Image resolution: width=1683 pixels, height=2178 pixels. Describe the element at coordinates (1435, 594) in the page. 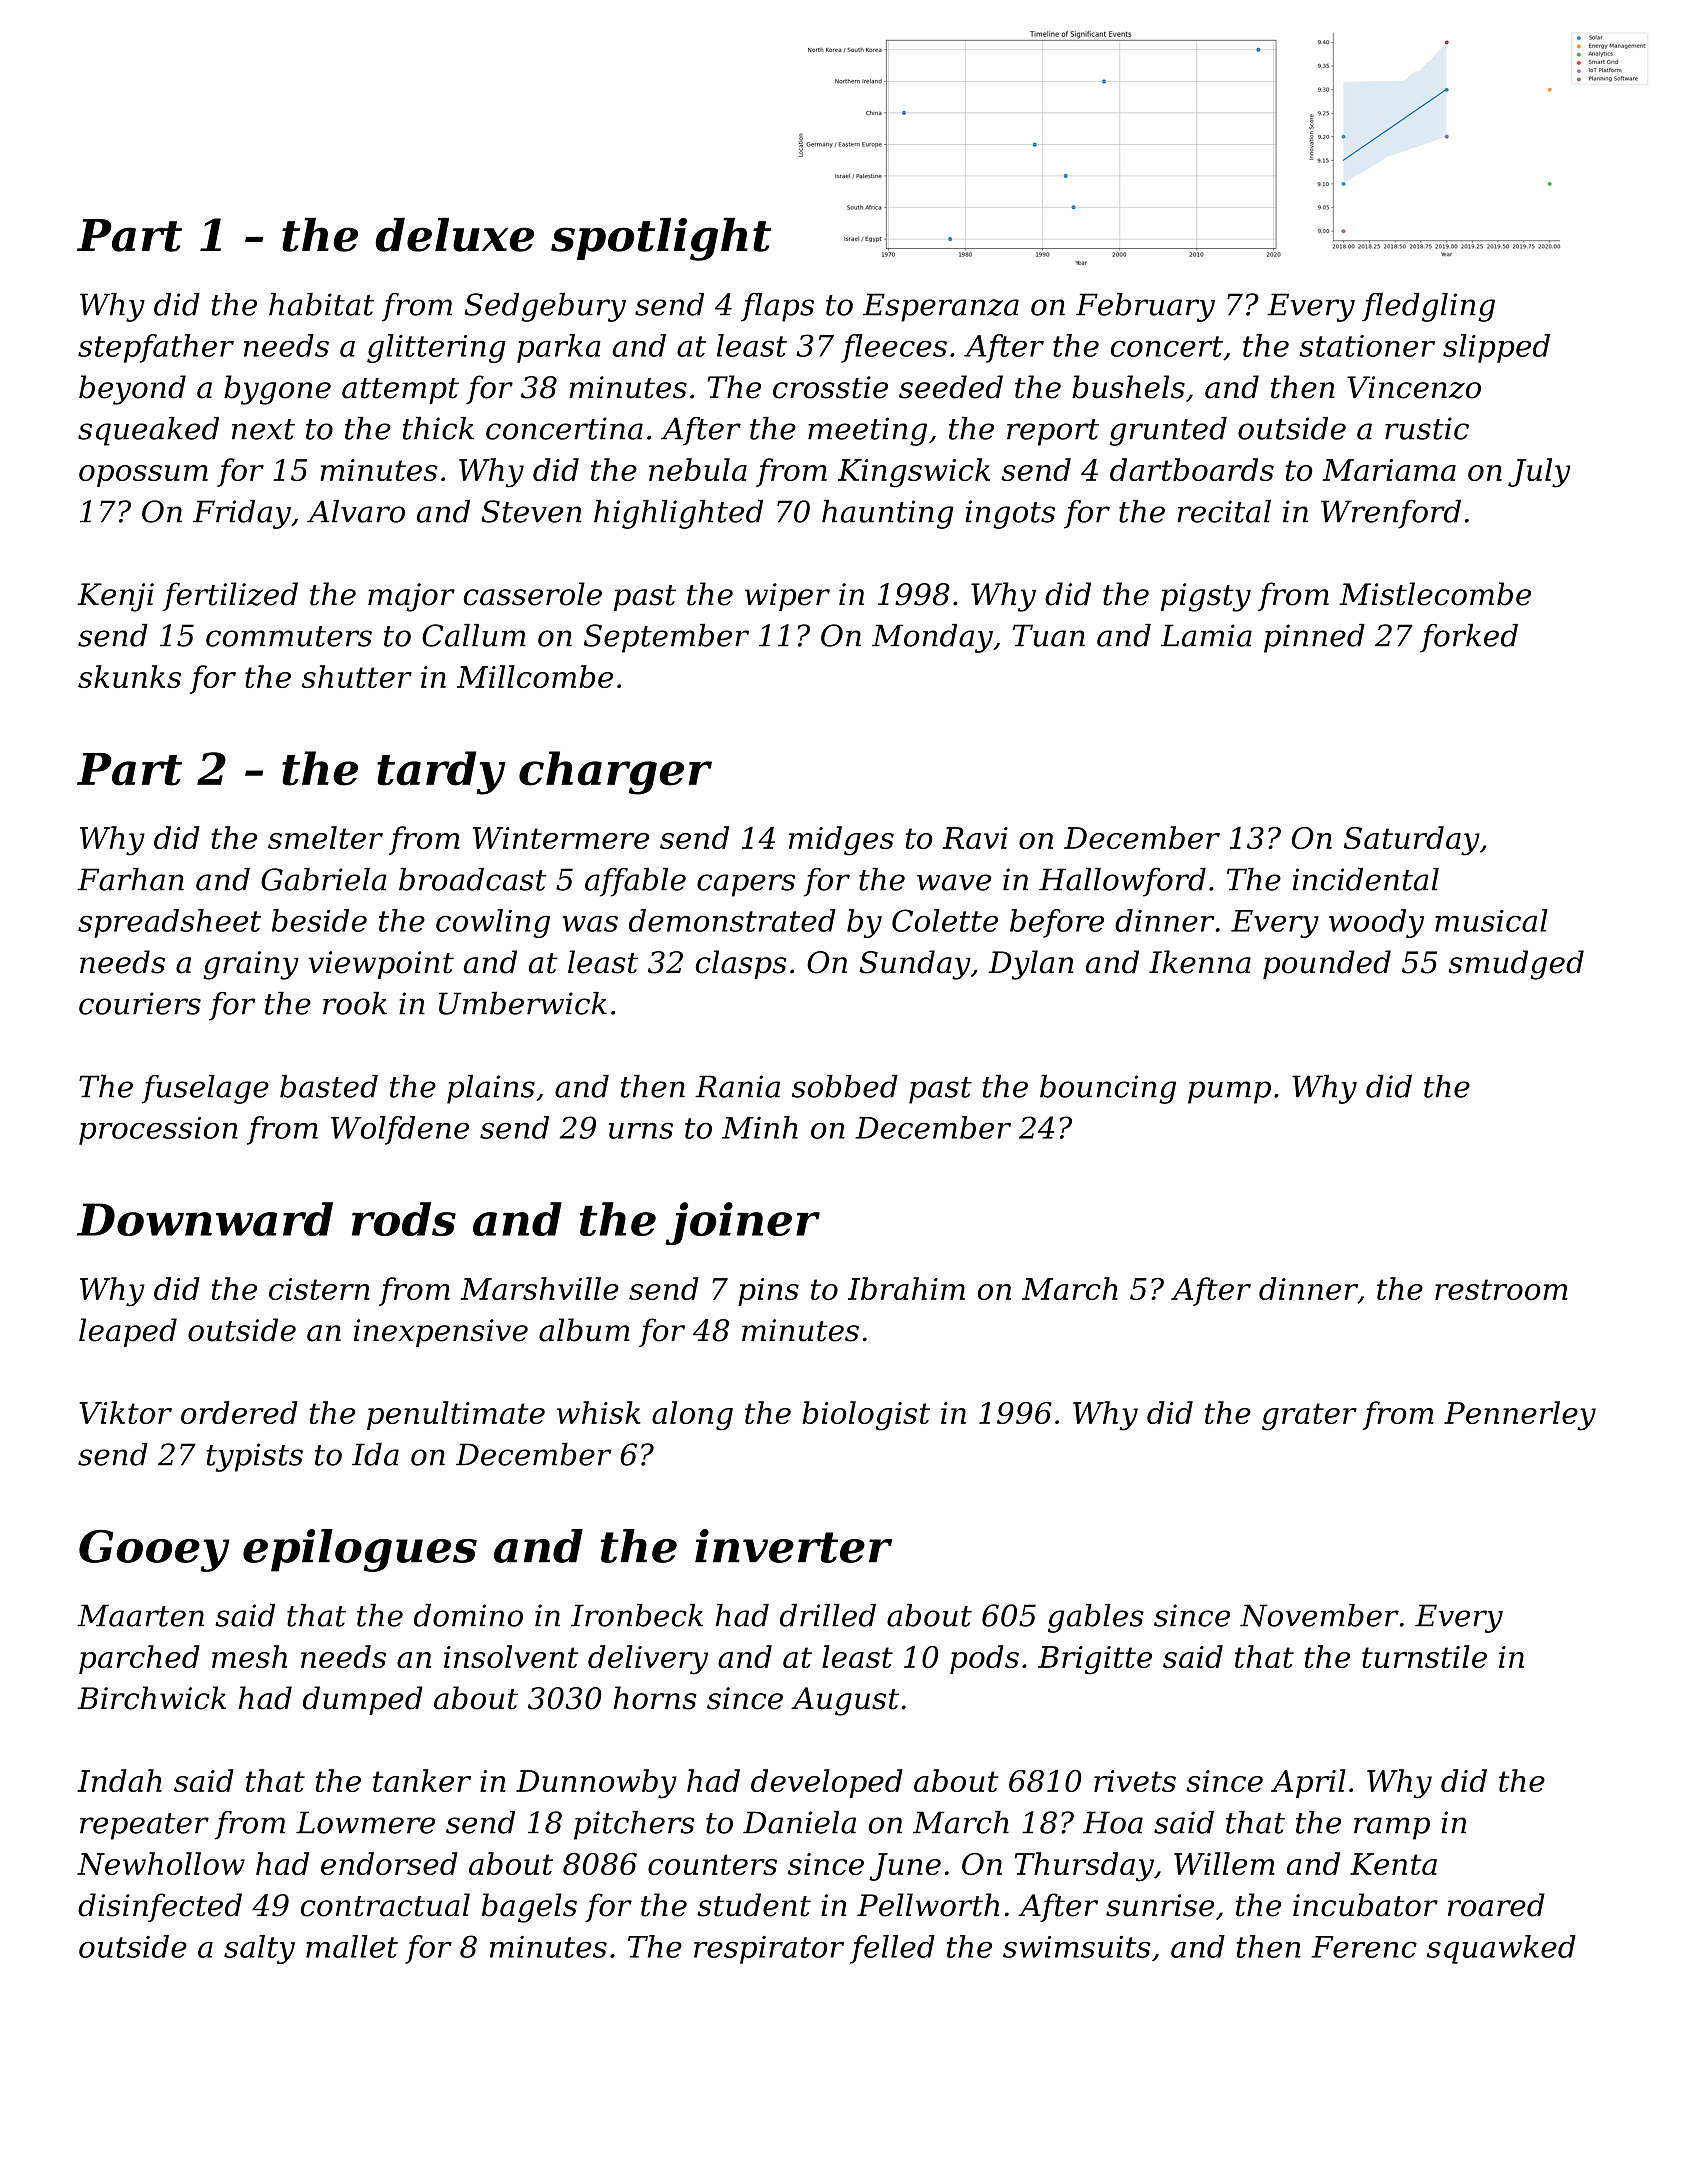

I see `Mistlecombe` at that location.
